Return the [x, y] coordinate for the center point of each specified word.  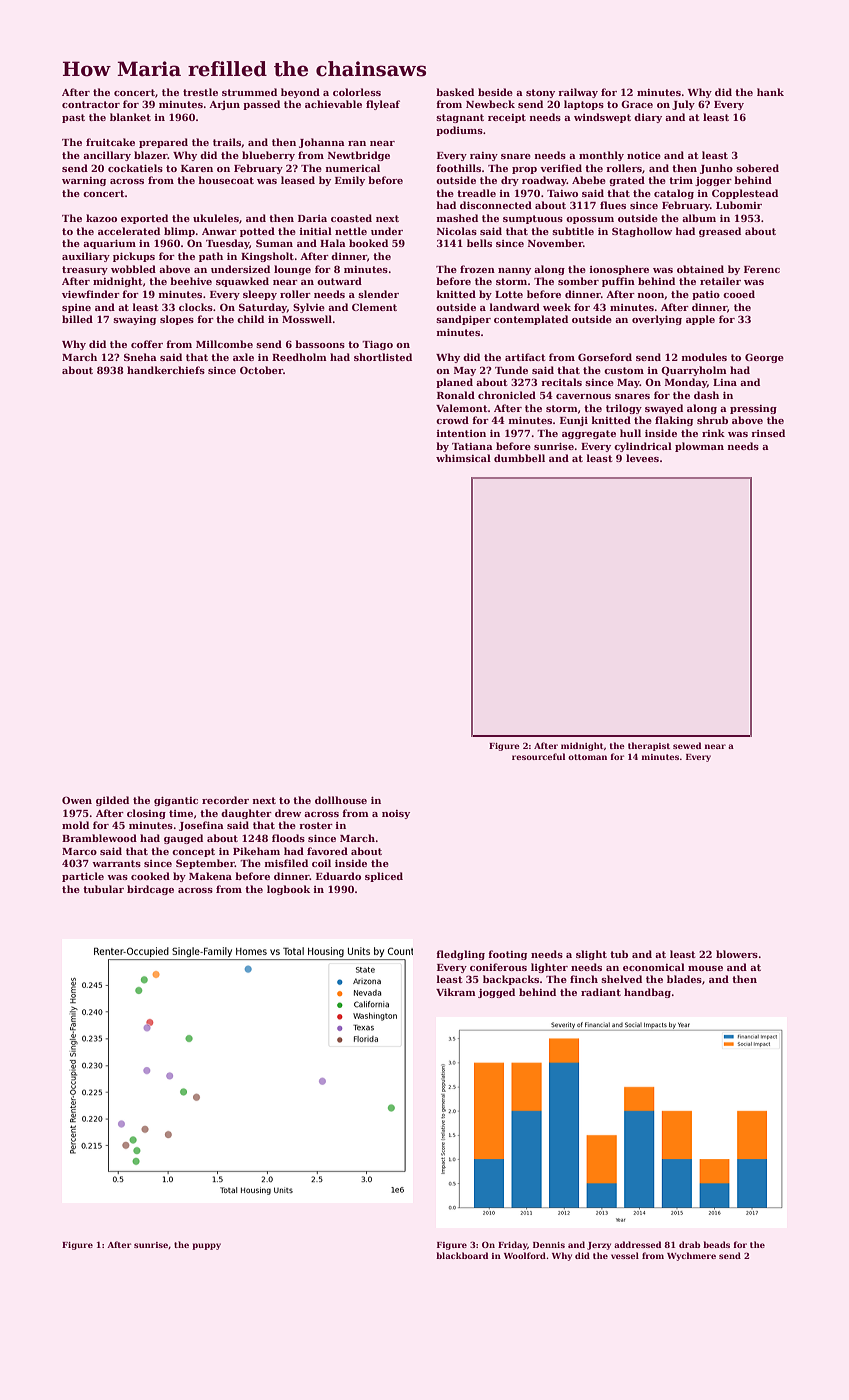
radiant [601, 992]
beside [495, 92]
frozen [477, 269]
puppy [206, 1246]
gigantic [176, 801]
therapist [649, 746]
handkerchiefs [166, 370]
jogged [496, 993]
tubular [103, 889]
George [764, 358]
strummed [249, 92]
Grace [637, 104]
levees [642, 458]
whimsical [463, 458]
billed [77, 319]
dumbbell [519, 458]
